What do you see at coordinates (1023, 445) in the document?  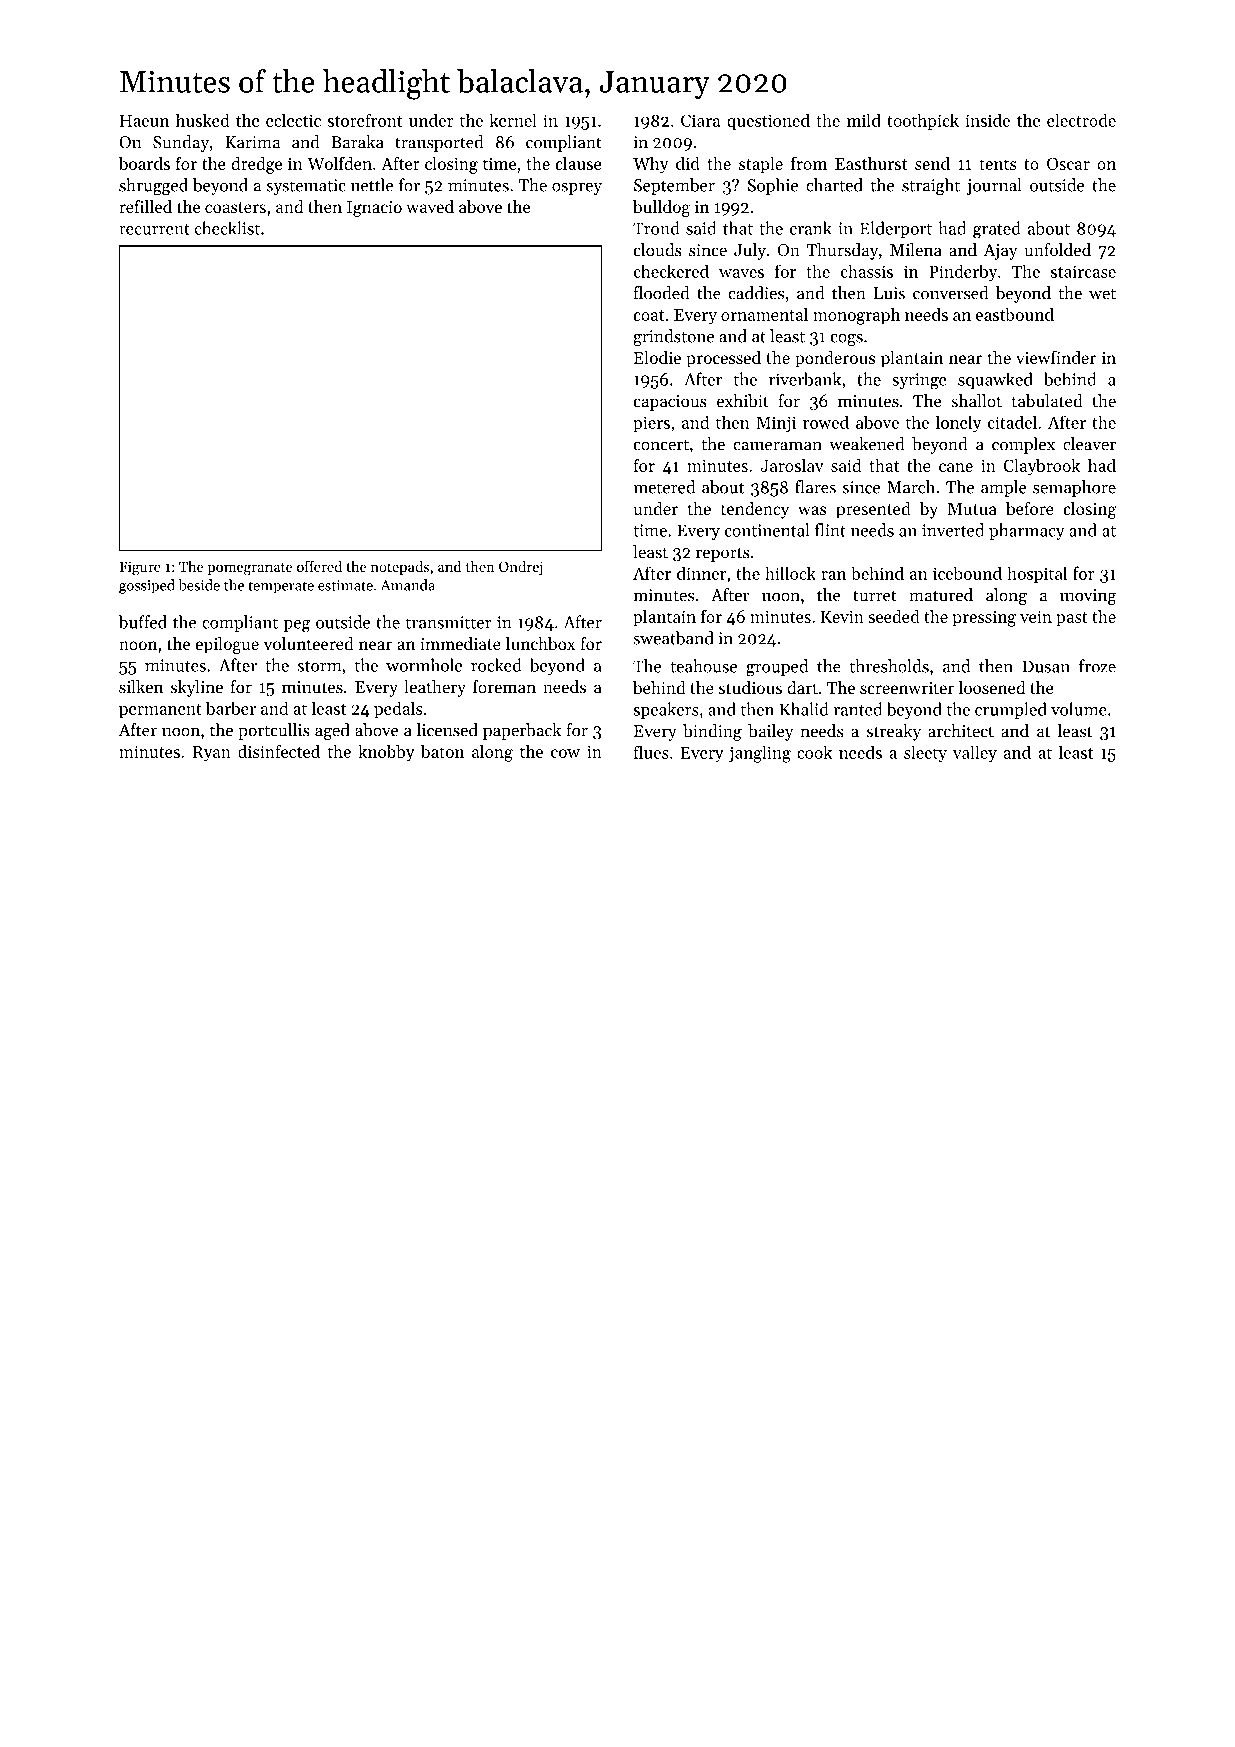 I see `complex` at bounding box center [1023, 445].
